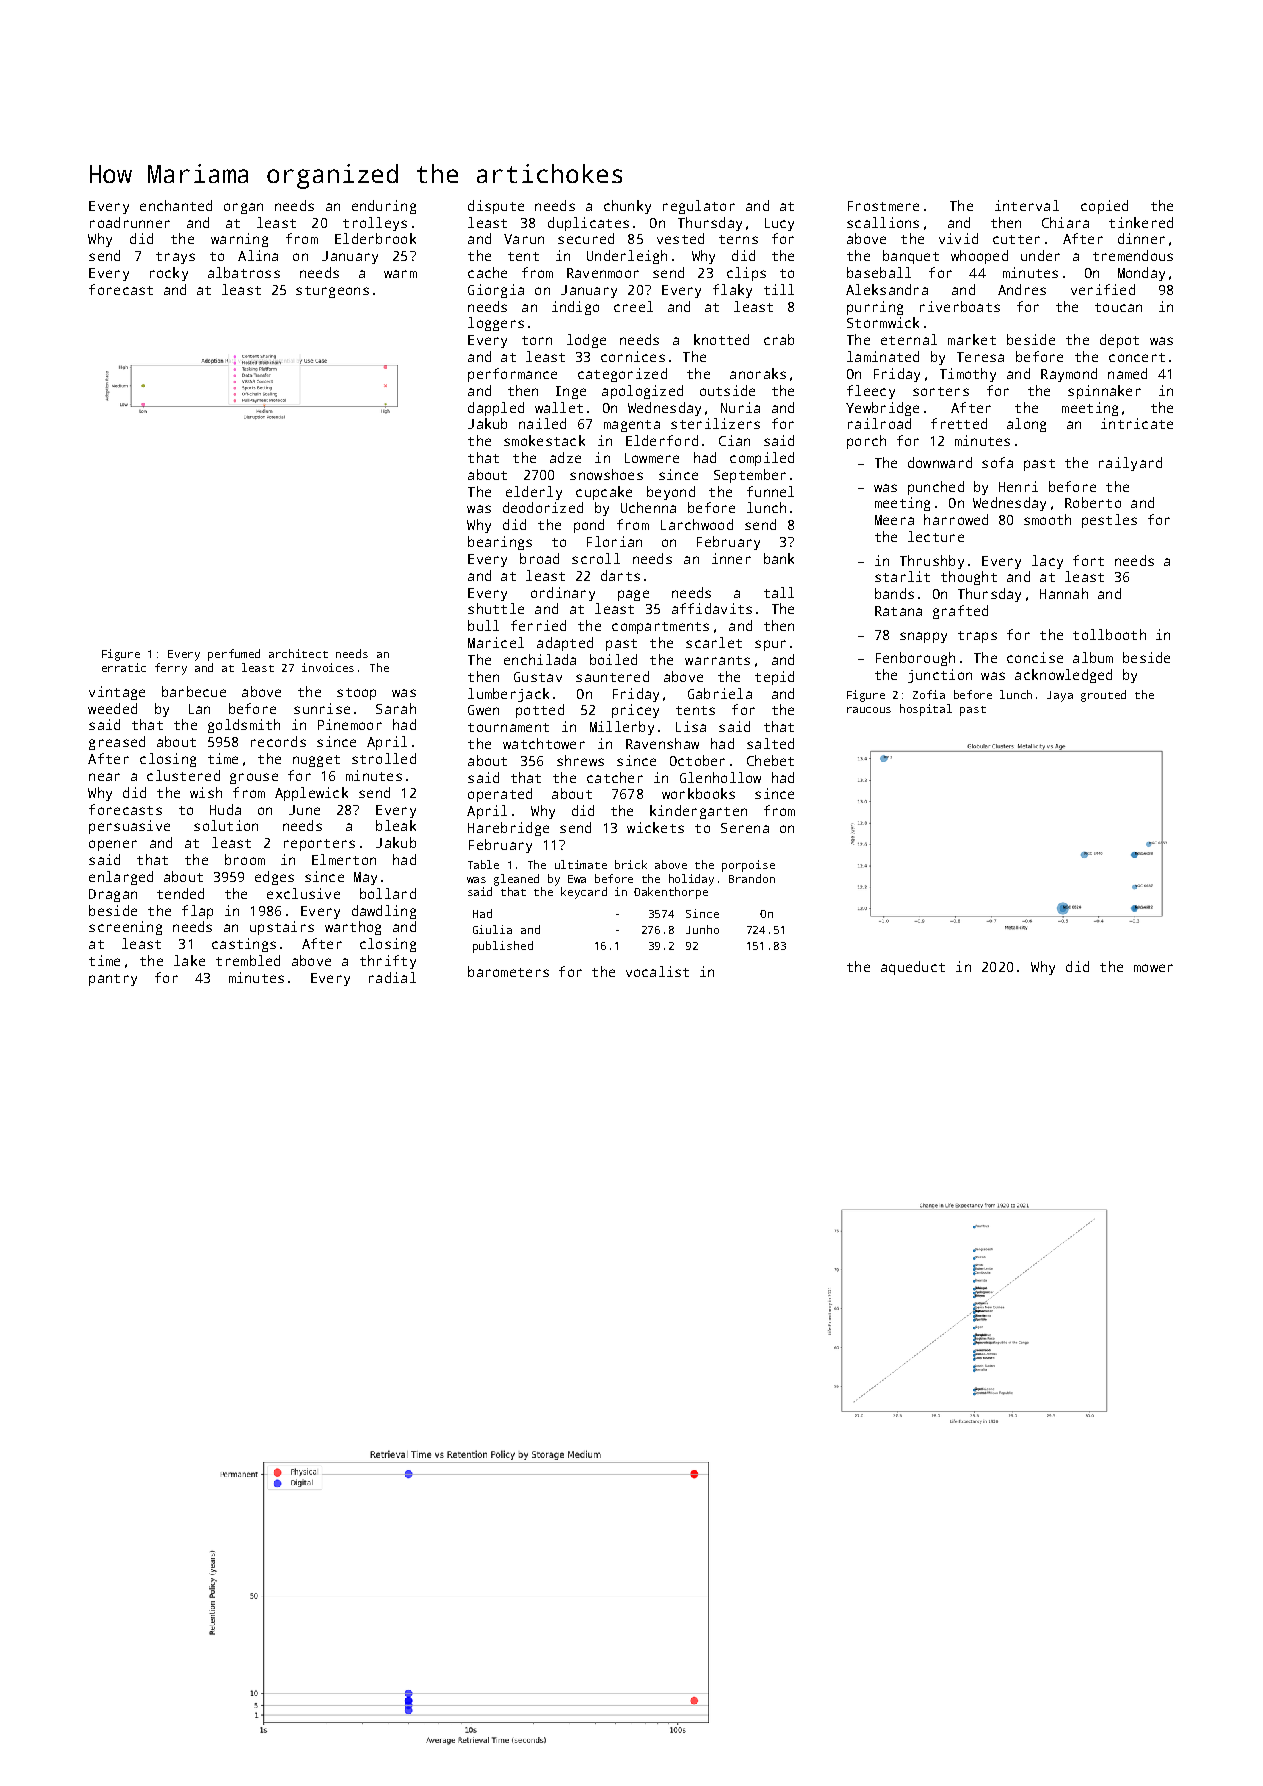 The height and width of the screenshot is (1786, 1263). Describe the element at coordinates (1104, 207) in the screenshot. I see `copied` at that location.
